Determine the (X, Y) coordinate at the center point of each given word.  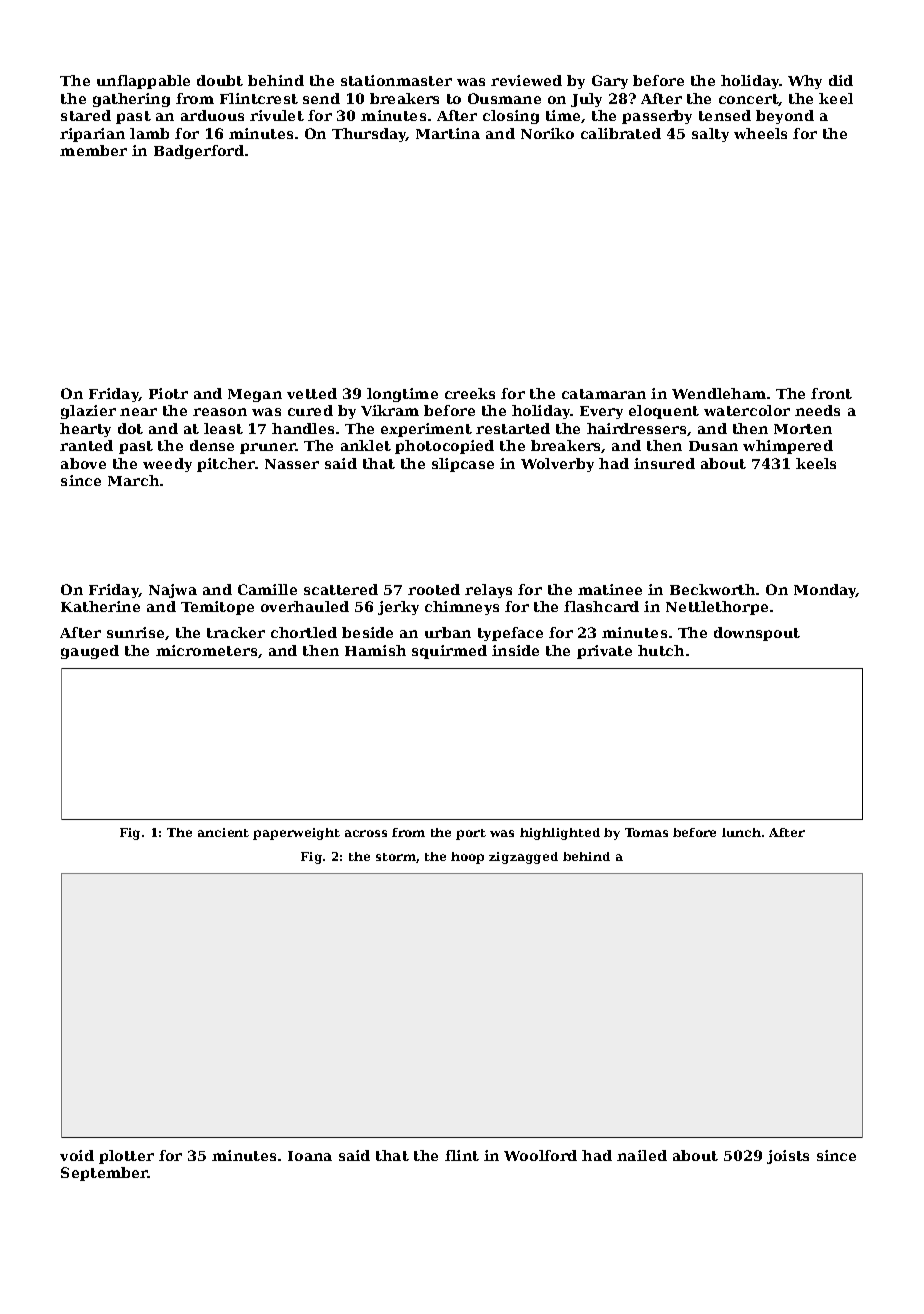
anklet (366, 445)
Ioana (310, 1156)
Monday (825, 591)
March (133, 480)
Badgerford (199, 152)
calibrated (621, 133)
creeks (470, 393)
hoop (467, 858)
